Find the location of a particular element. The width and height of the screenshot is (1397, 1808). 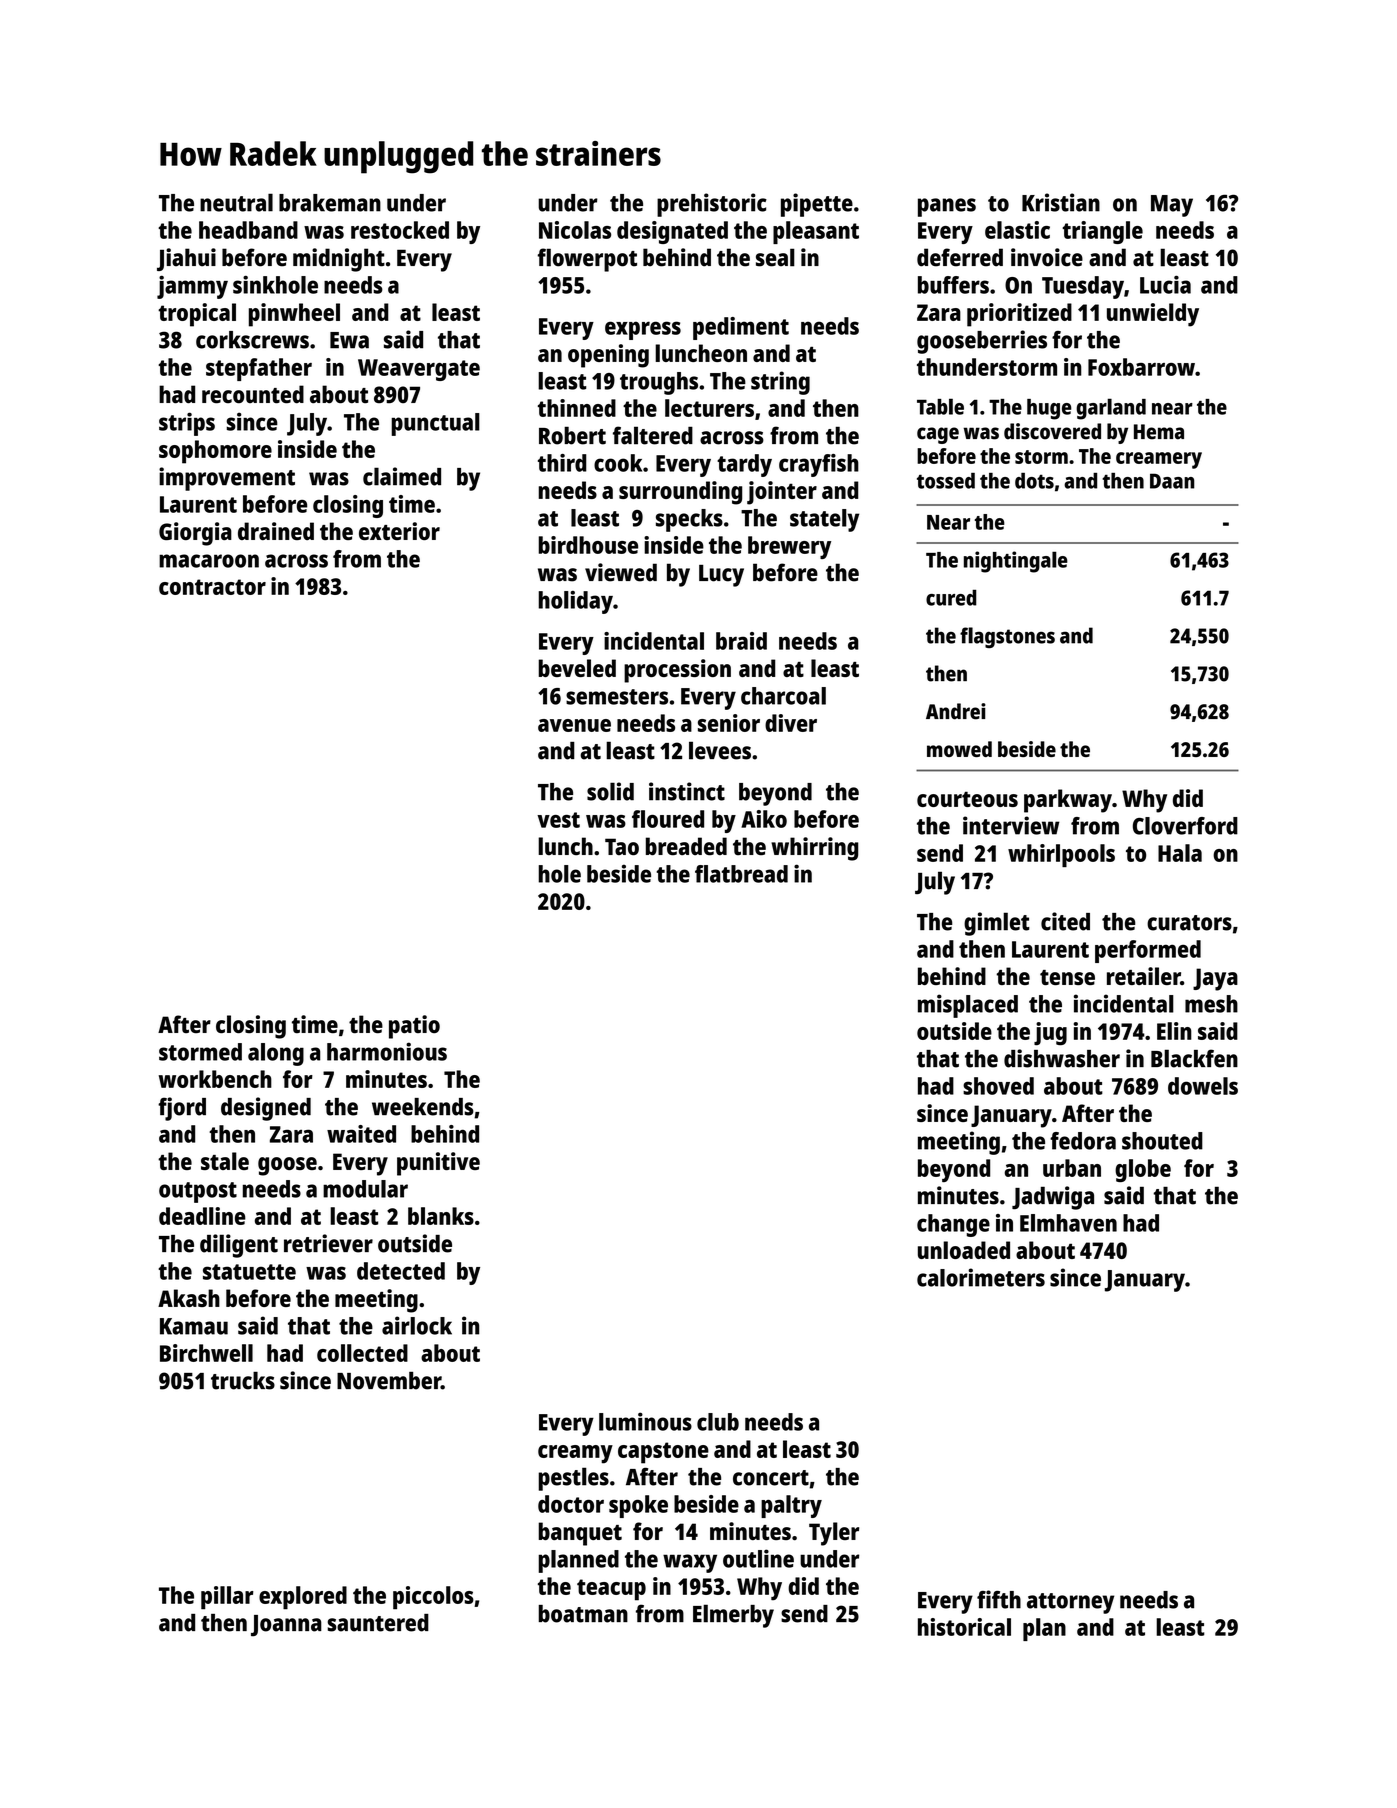

Birchwell is located at coordinates (206, 1353).
